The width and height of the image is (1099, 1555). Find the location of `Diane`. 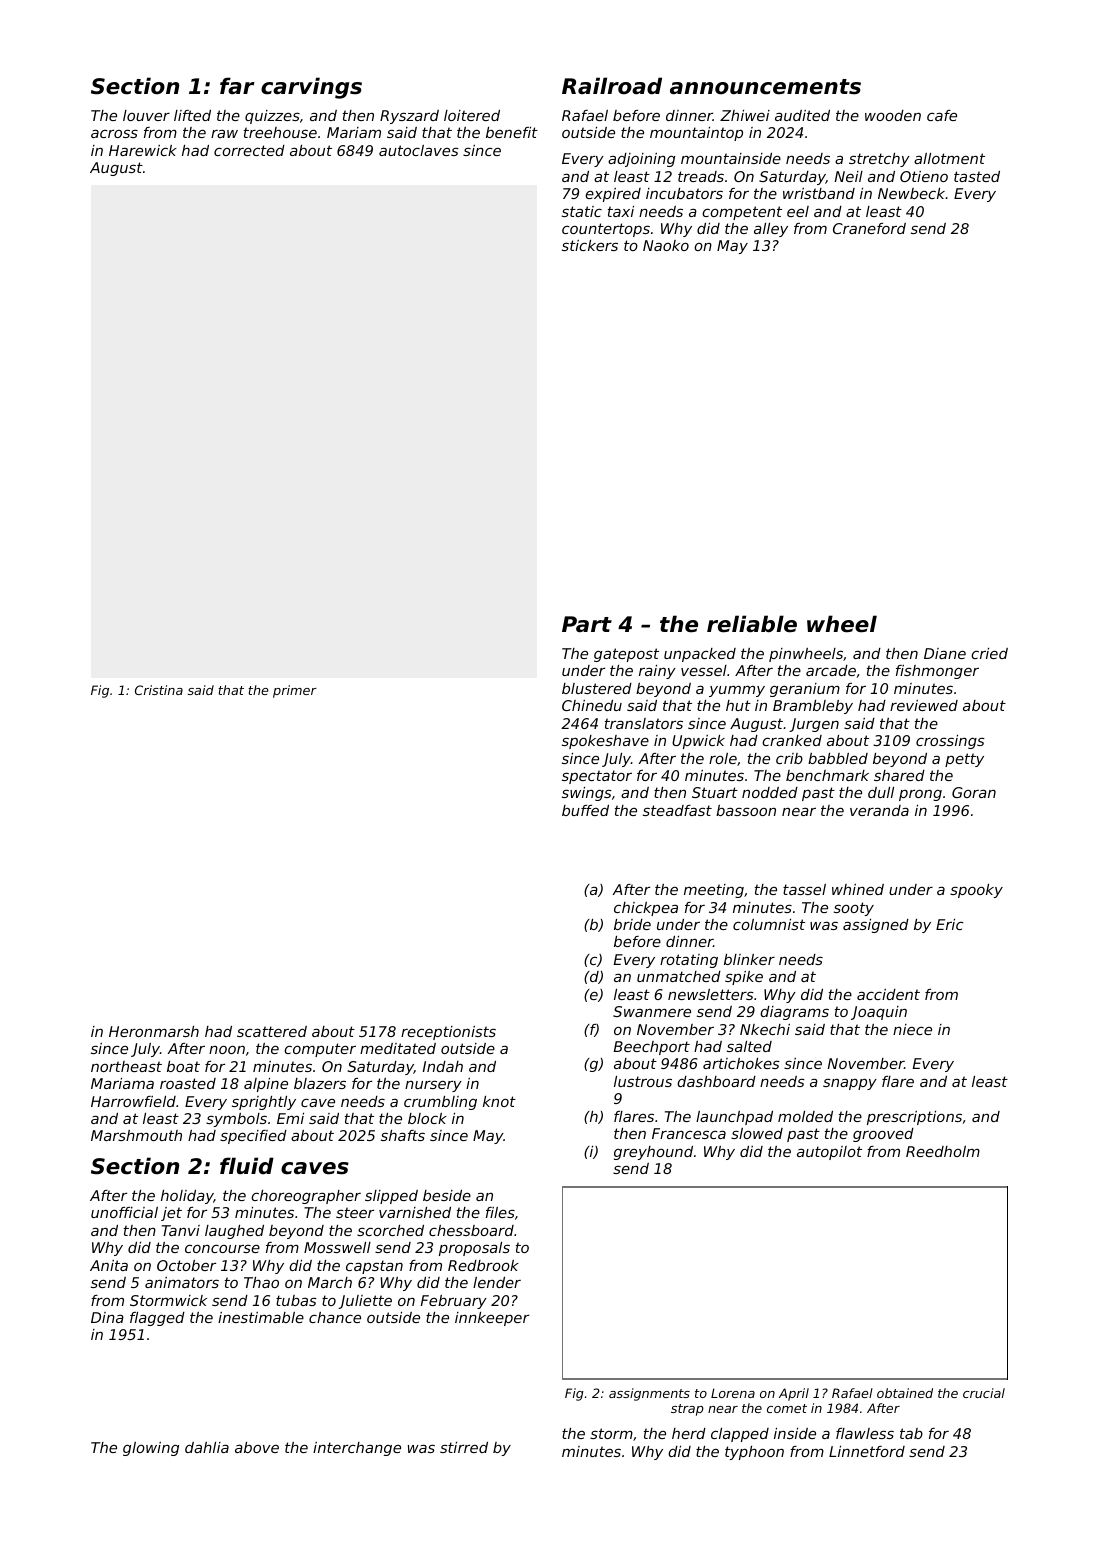

Diane is located at coordinates (945, 653).
